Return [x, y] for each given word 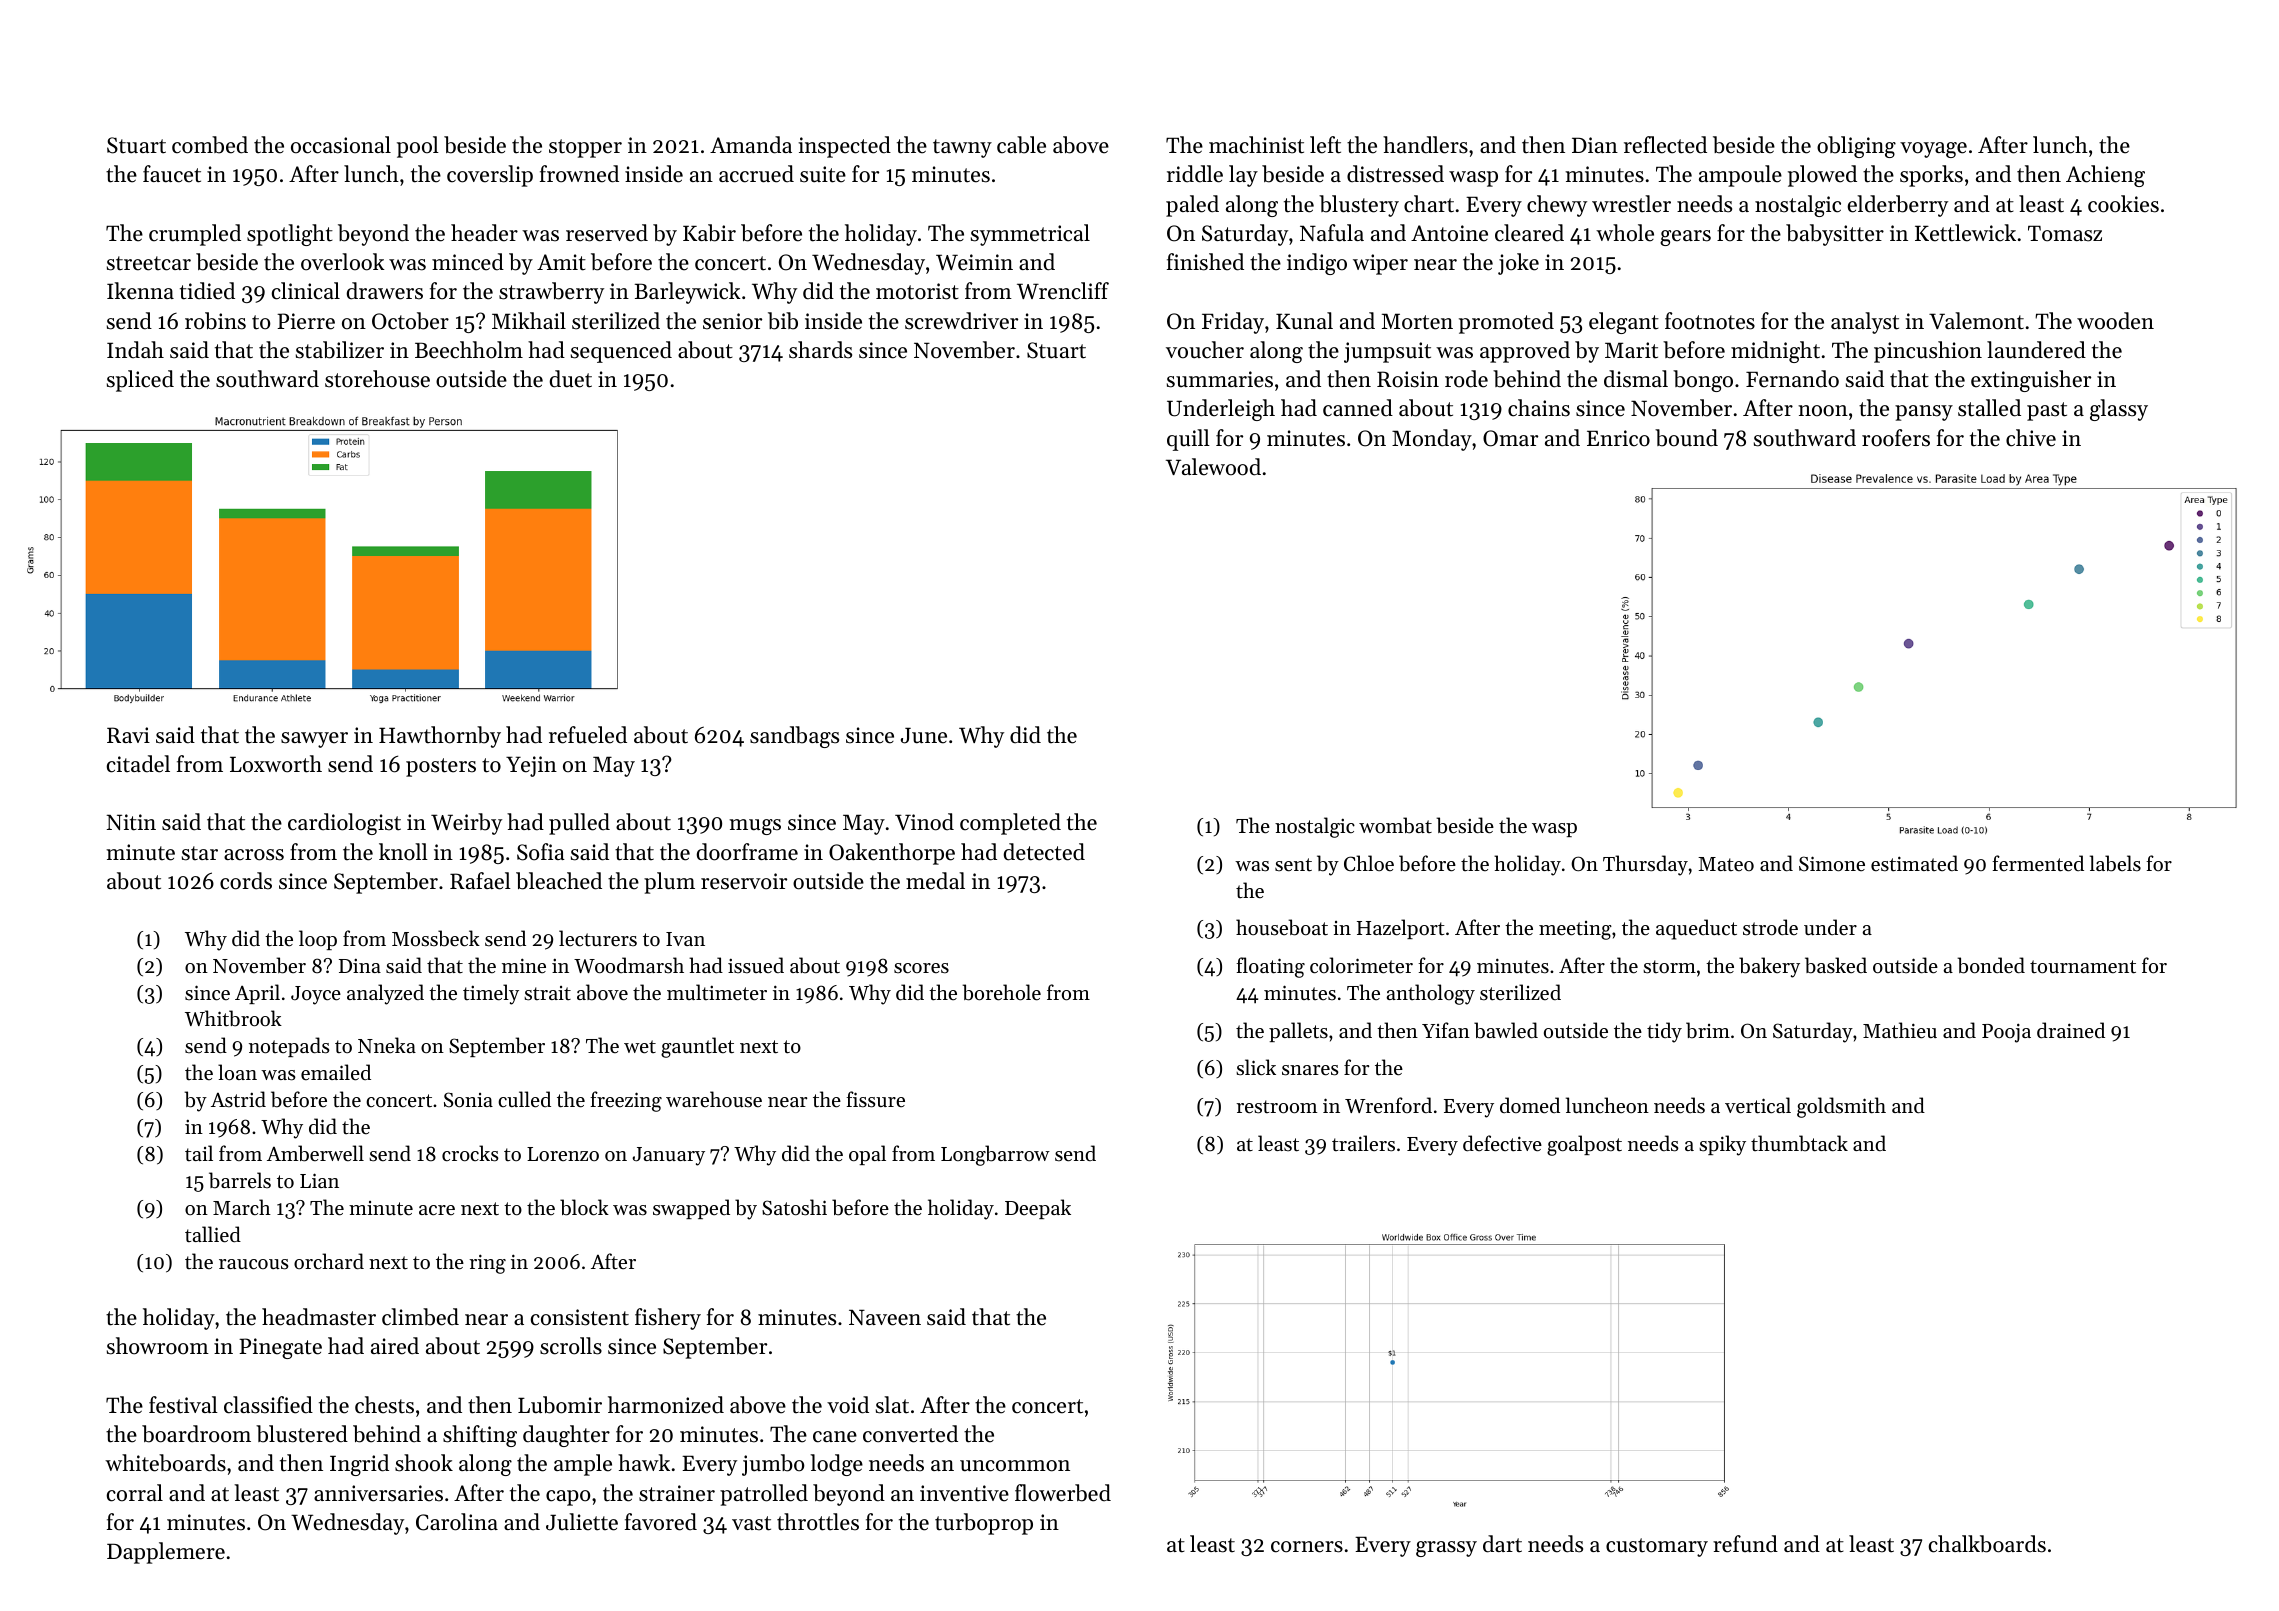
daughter [566, 1436]
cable [1021, 145]
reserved [607, 233]
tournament [2083, 967]
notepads [289, 1047]
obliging [1856, 147]
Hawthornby [440, 737]
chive [2031, 438]
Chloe [1369, 863]
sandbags [794, 737]
